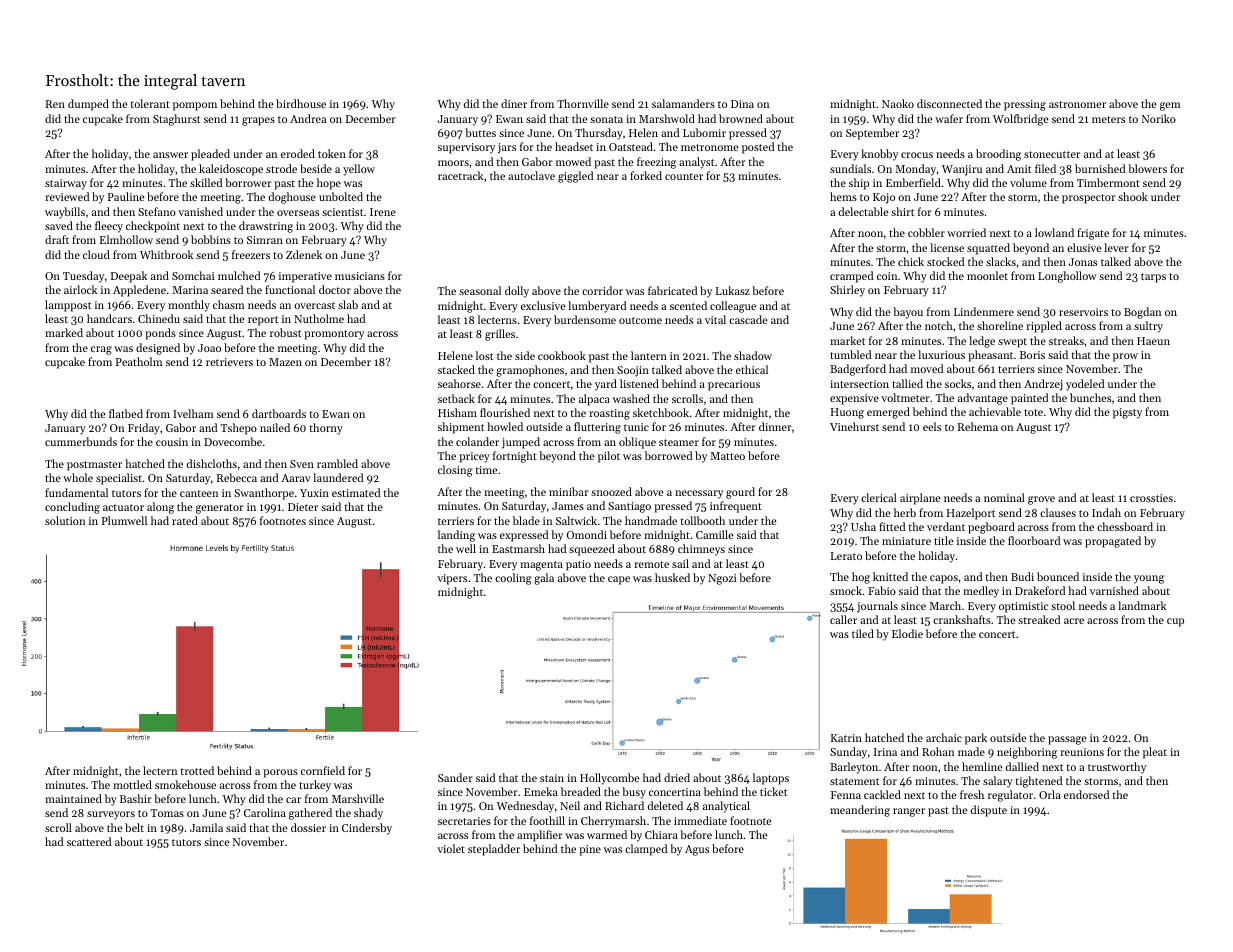 The image size is (1233, 952). I want to click on burdensome, so click(585, 319).
